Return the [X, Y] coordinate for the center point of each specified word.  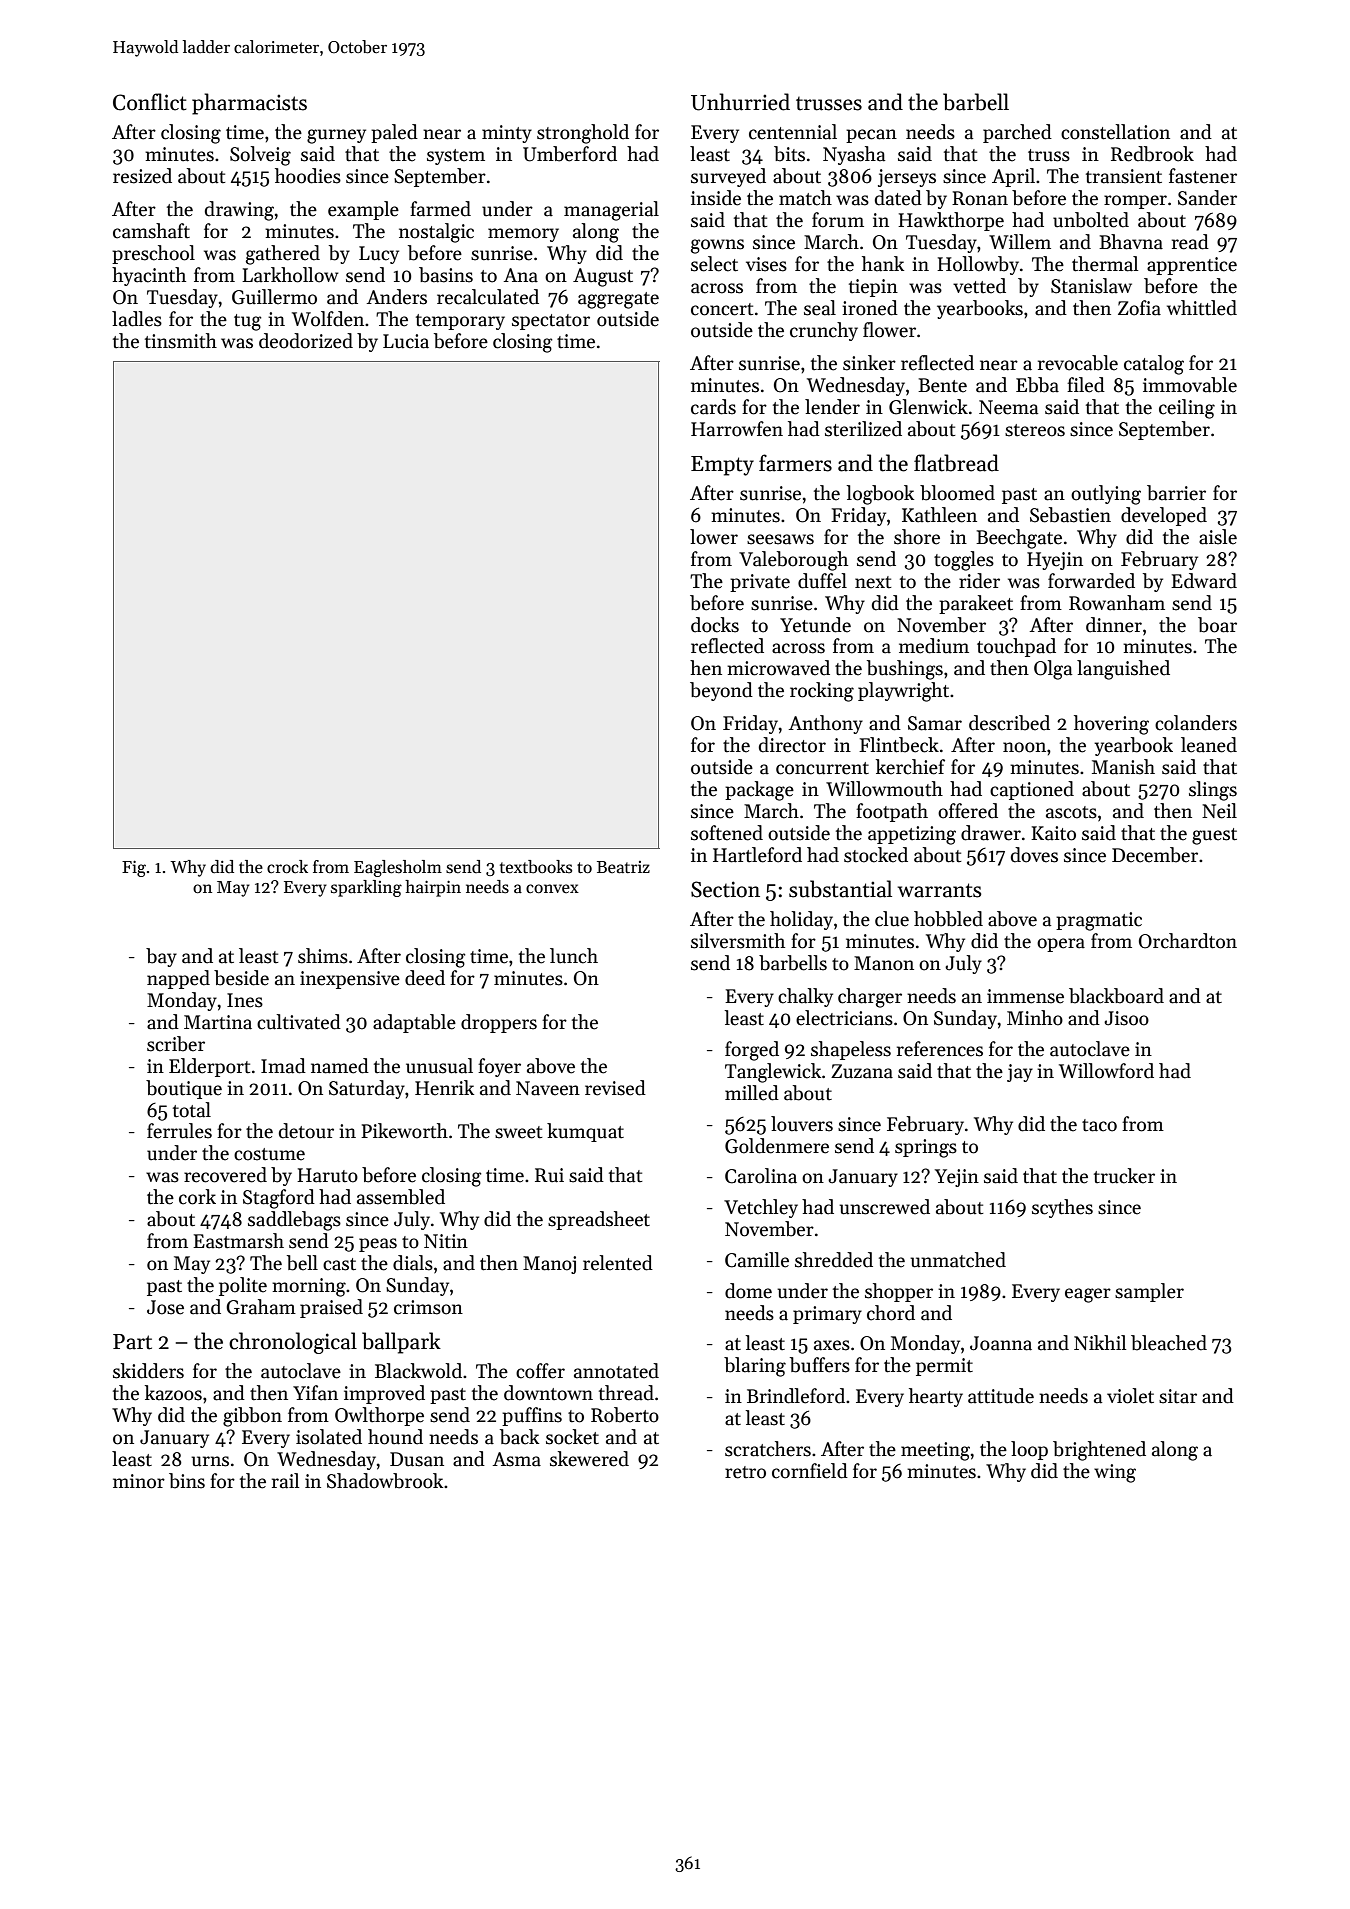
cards [713, 407]
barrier [1176, 493]
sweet [519, 1132]
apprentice [1192, 266]
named [340, 1066]
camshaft [151, 231]
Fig [134, 868]
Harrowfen [737, 429]
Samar [935, 723]
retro [745, 1472]
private [760, 583]
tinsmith [181, 341]
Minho [1035, 1018]
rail [285, 1481]
